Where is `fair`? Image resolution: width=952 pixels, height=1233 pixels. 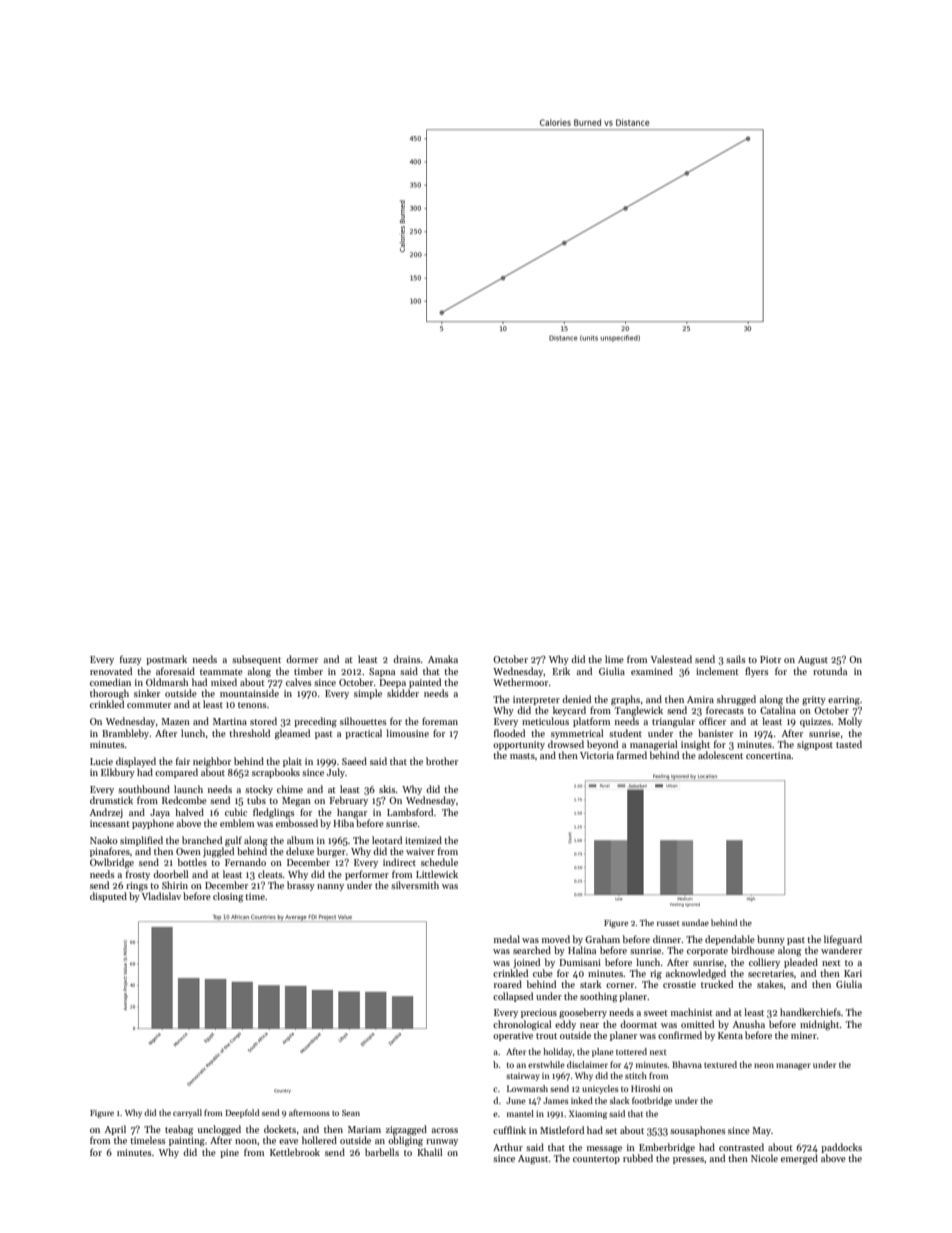 fair is located at coordinates (183, 761).
